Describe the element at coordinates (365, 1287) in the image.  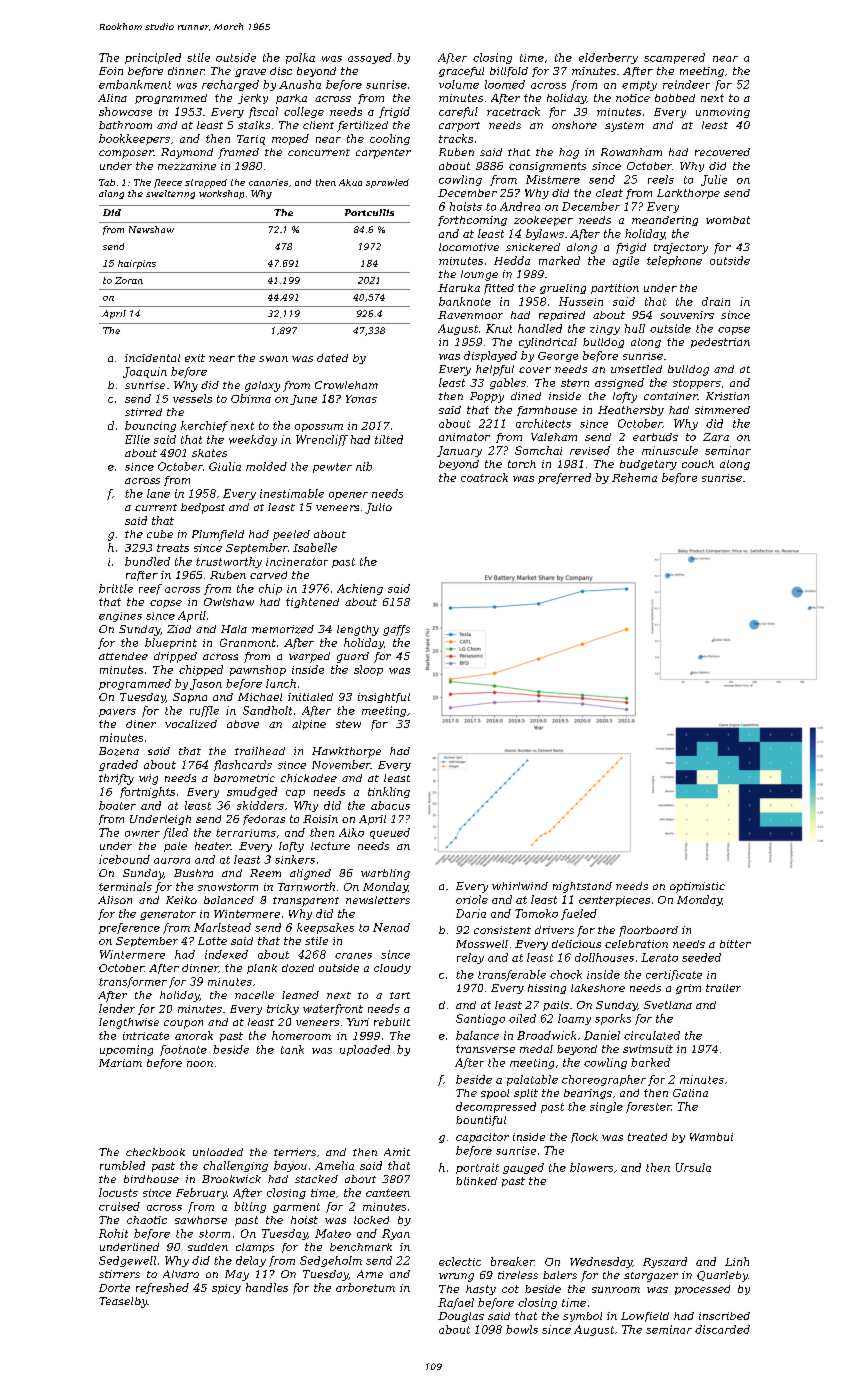
I see `arboretum` at that location.
